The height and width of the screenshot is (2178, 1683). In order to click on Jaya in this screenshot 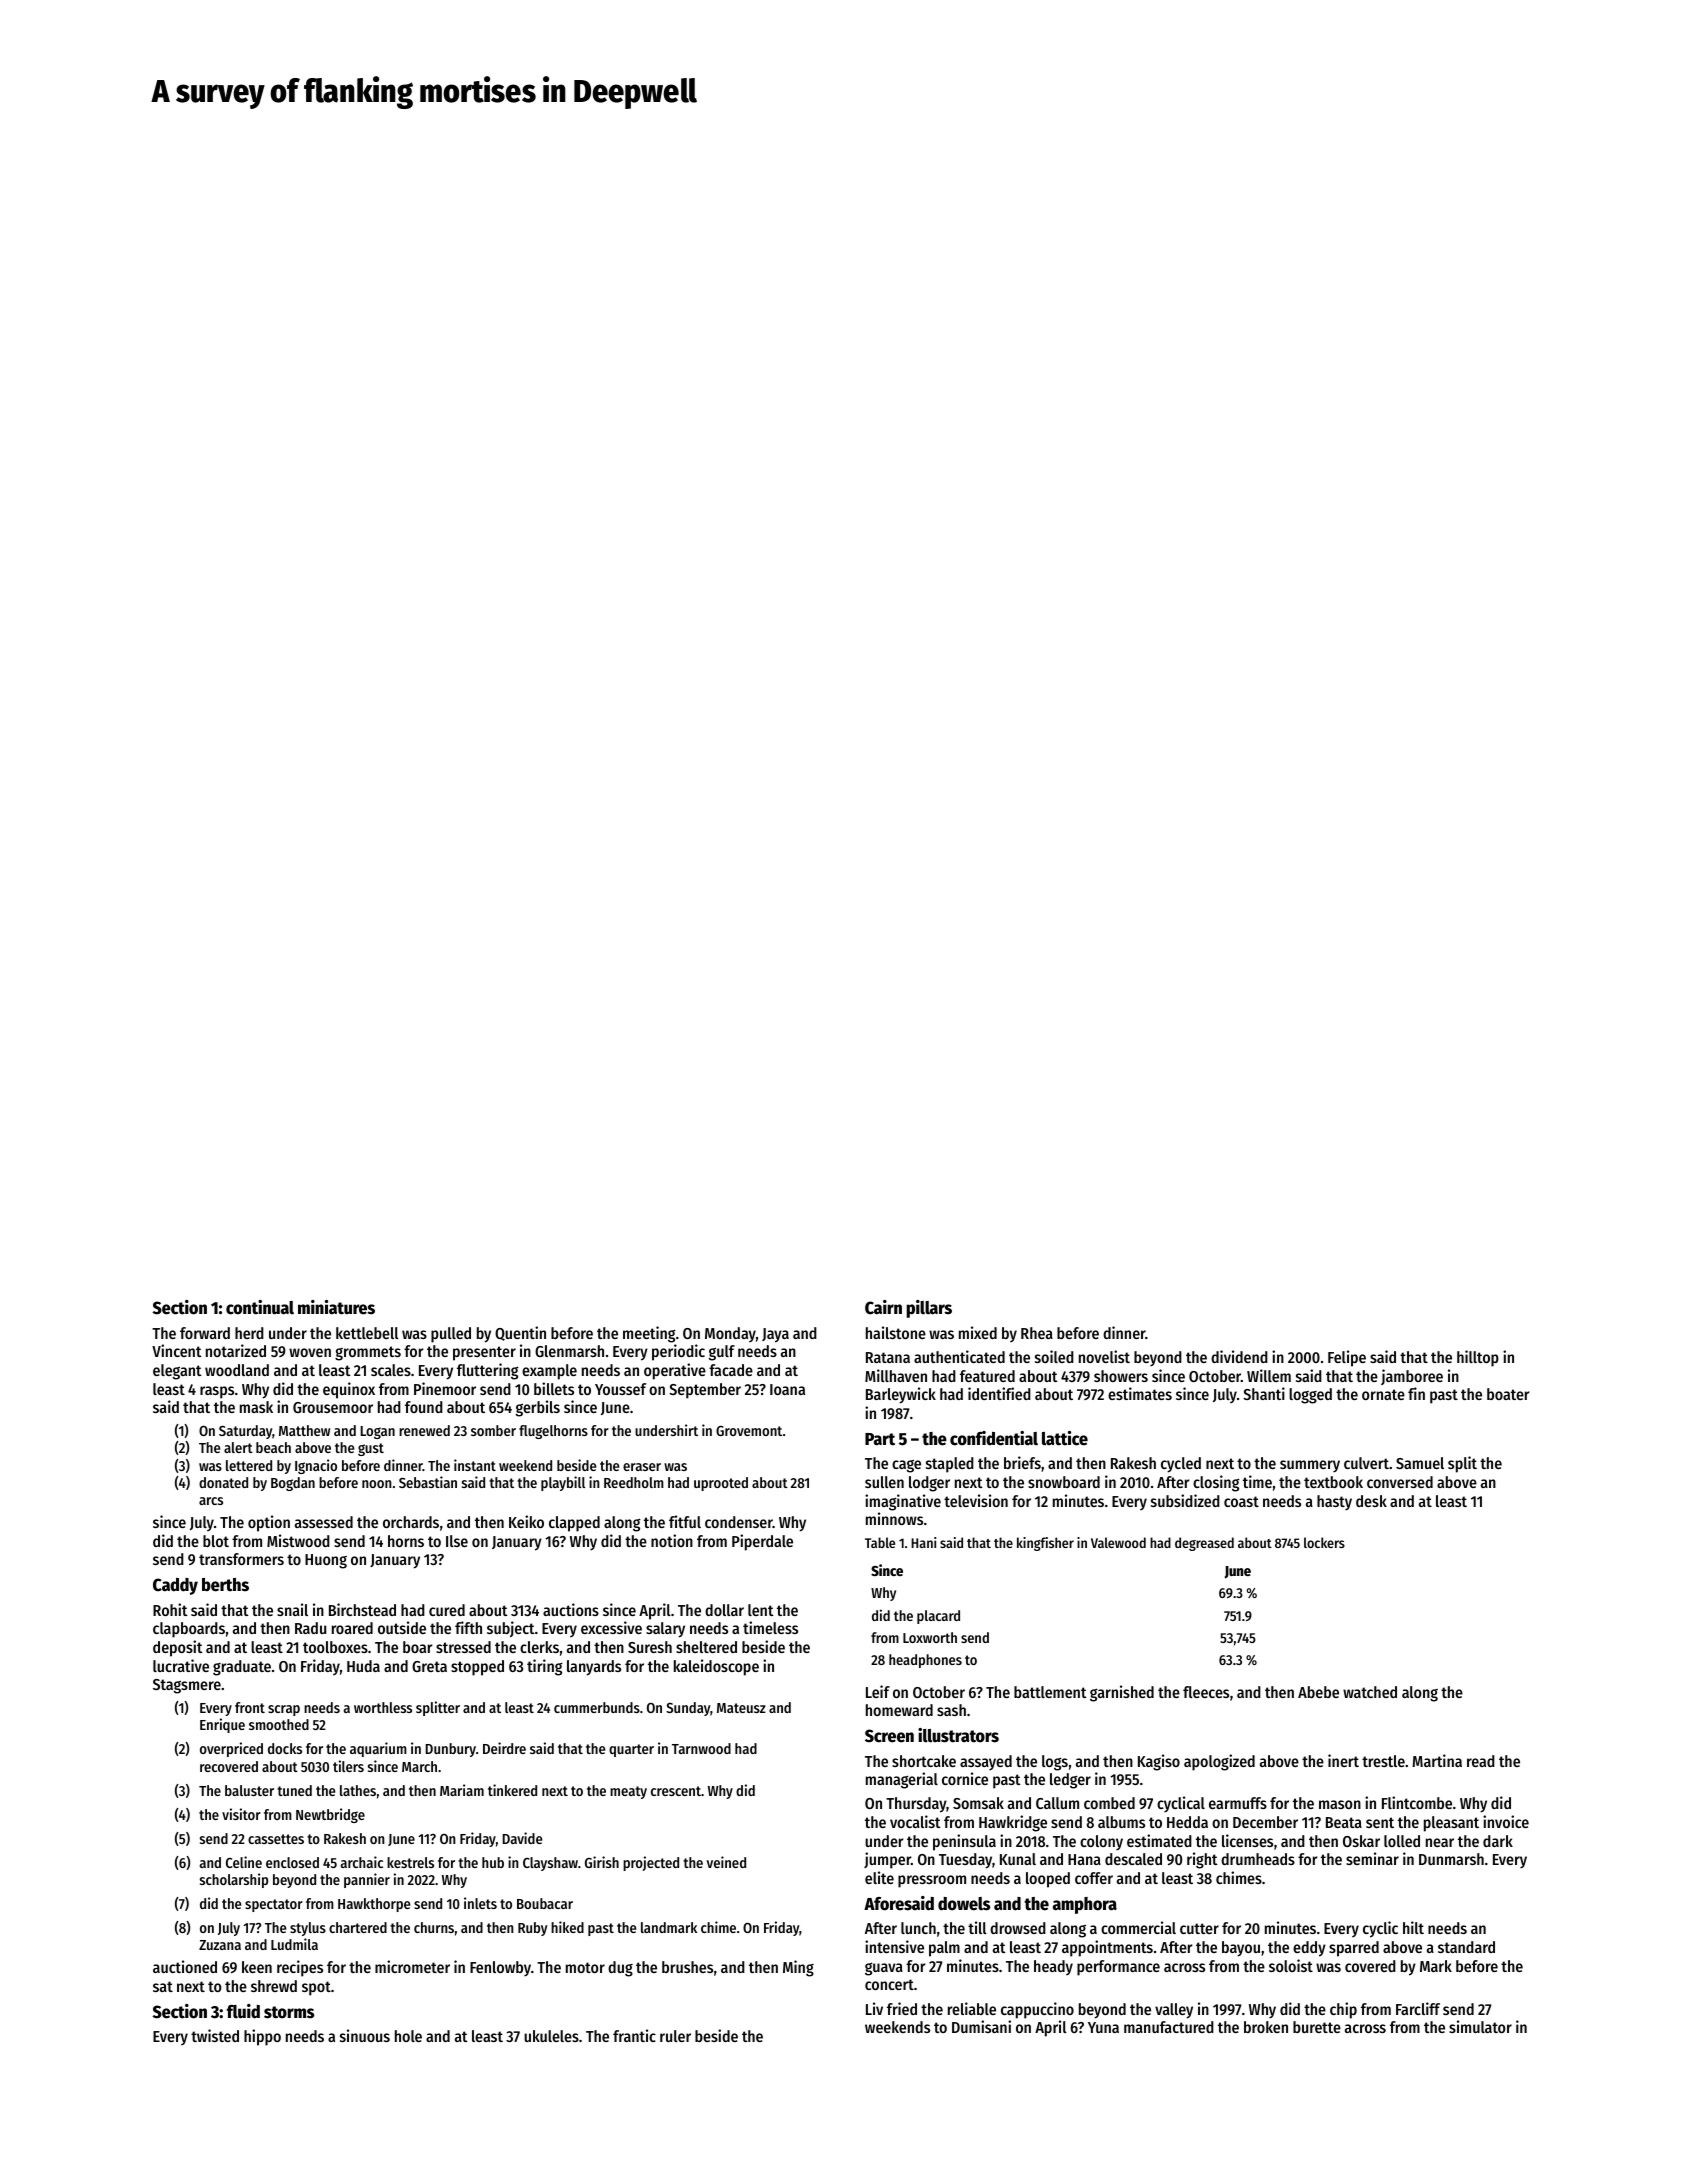, I will do `click(775, 1335)`.
